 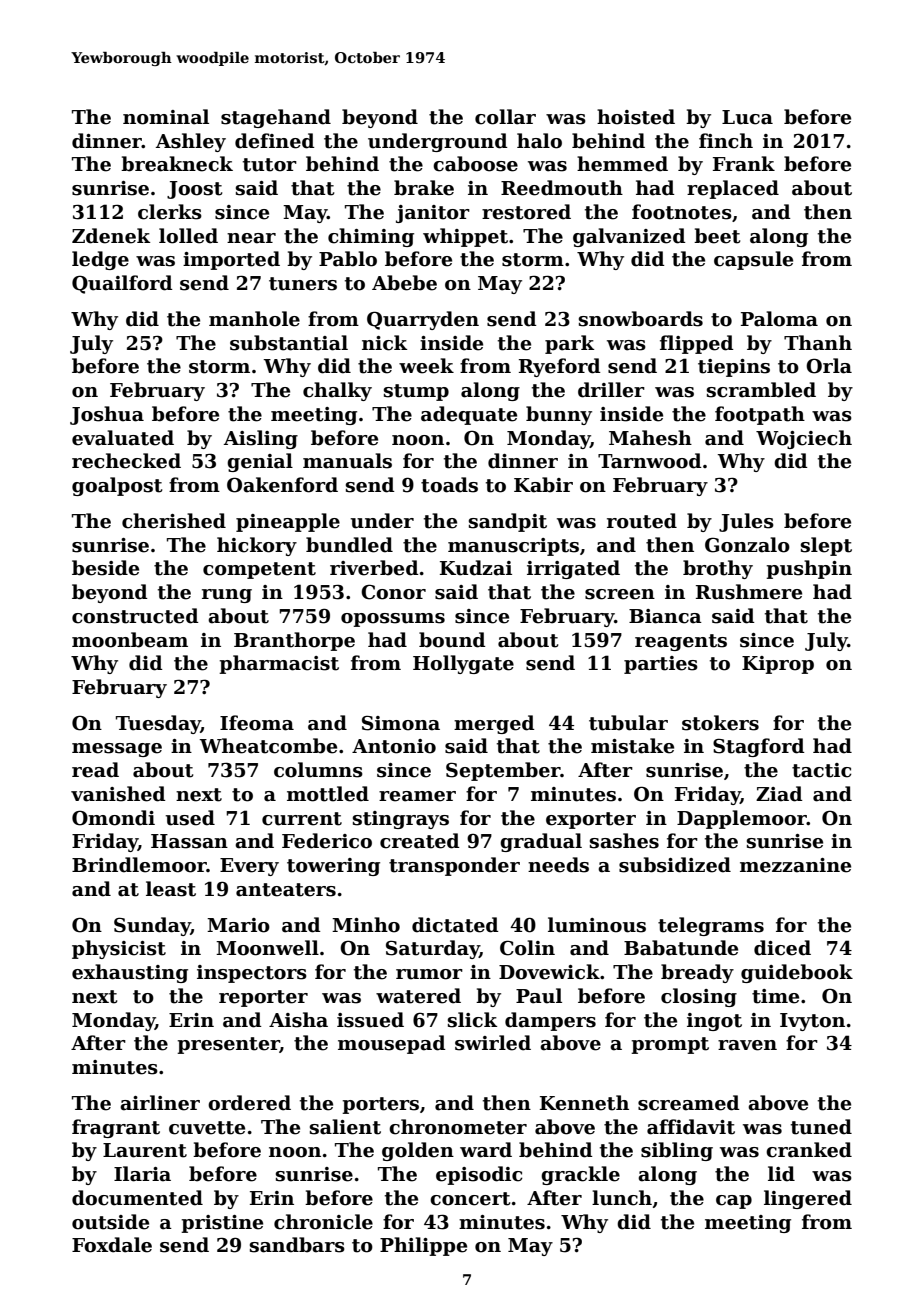 What do you see at coordinates (174, 521) in the image?
I see `cherished` at bounding box center [174, 521].
